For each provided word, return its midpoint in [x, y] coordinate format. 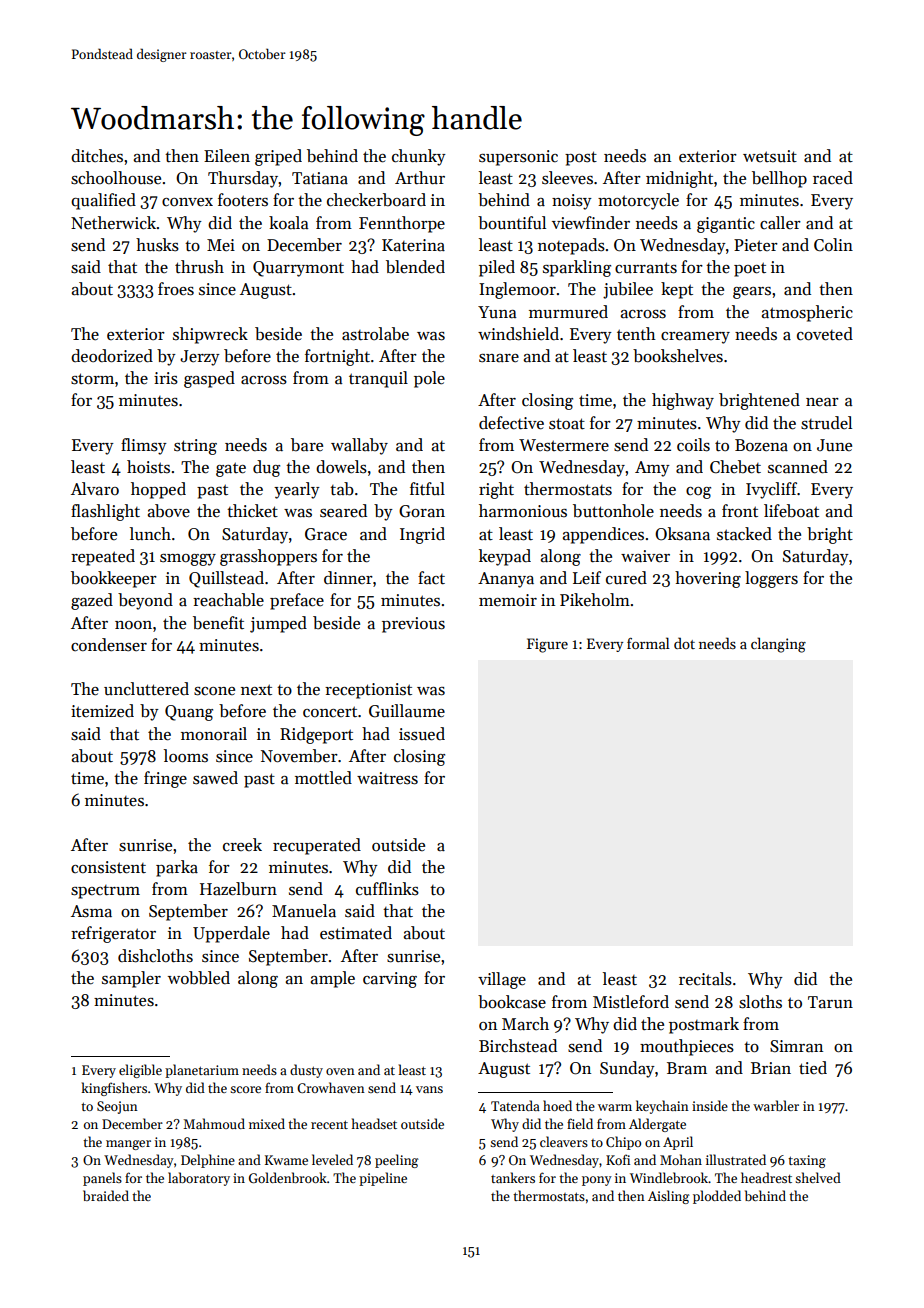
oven [340, 1071]
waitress [387, 778]
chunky [419, 157]
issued [422, 734]
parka [177, 868]
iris [166, 378]
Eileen [227, 156]
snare [499, 358]
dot [684, 643]
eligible [140, 1071]
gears [752, 293]
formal [648, 643]
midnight [679, 179]
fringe [165, 779]
